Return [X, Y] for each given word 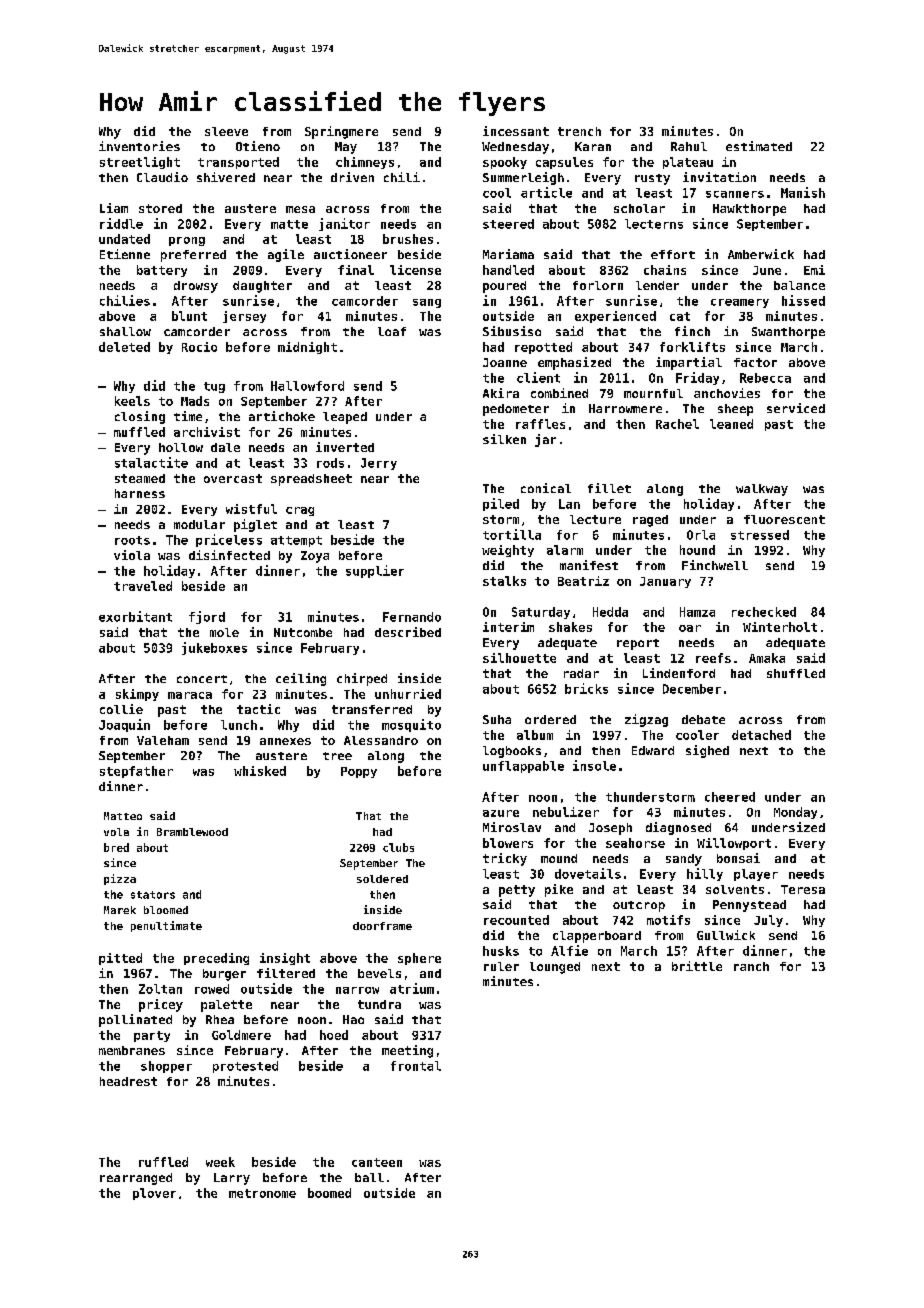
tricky [505, 859]
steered [508, 224]
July [768, 921]
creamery [740, 303]
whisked [260, 771]
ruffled [163, 1162]
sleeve [226, 131]
